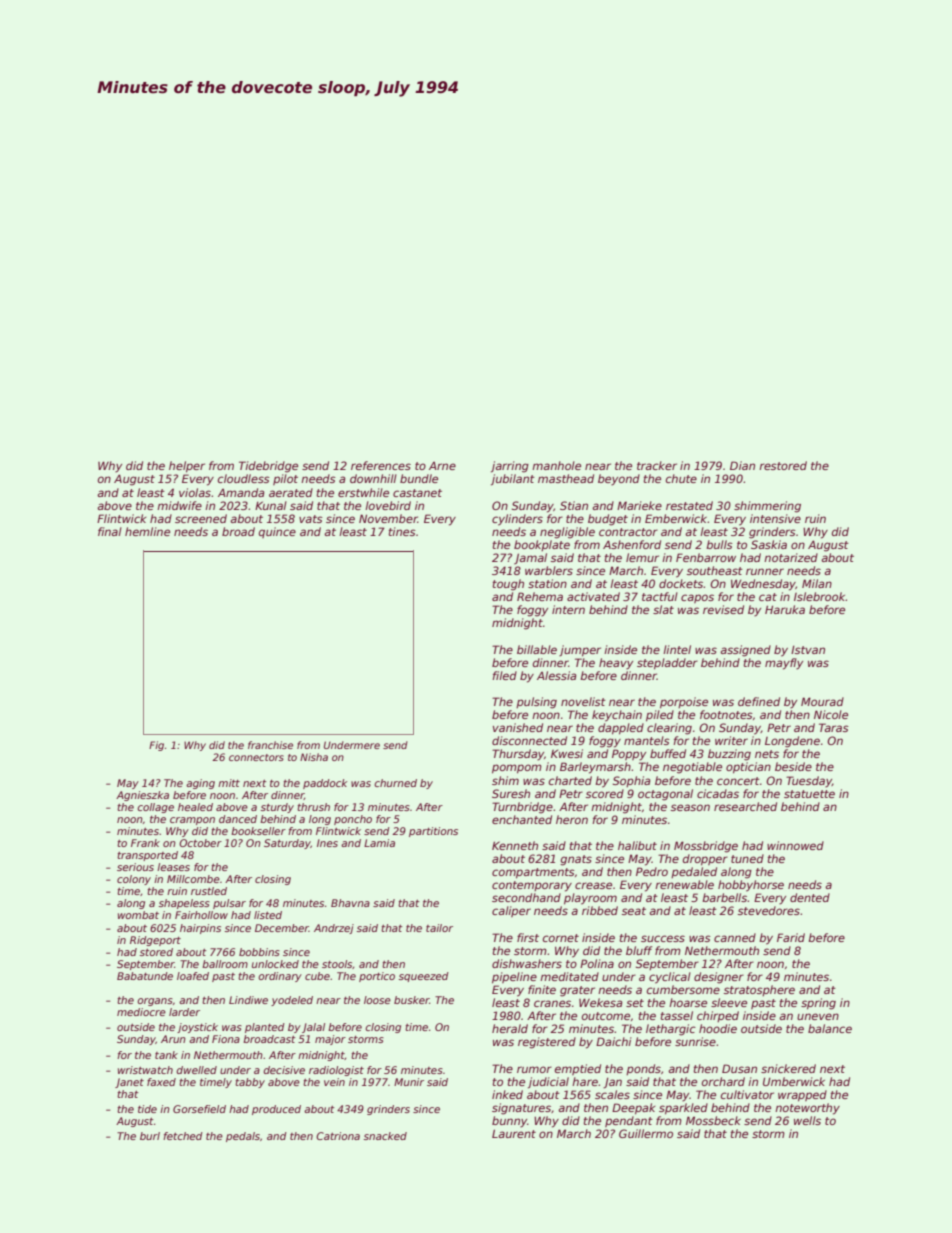 The image size is (952, 1233). Describe the element at coordinates (663, 609) in the image. I see `slat` at that location.
